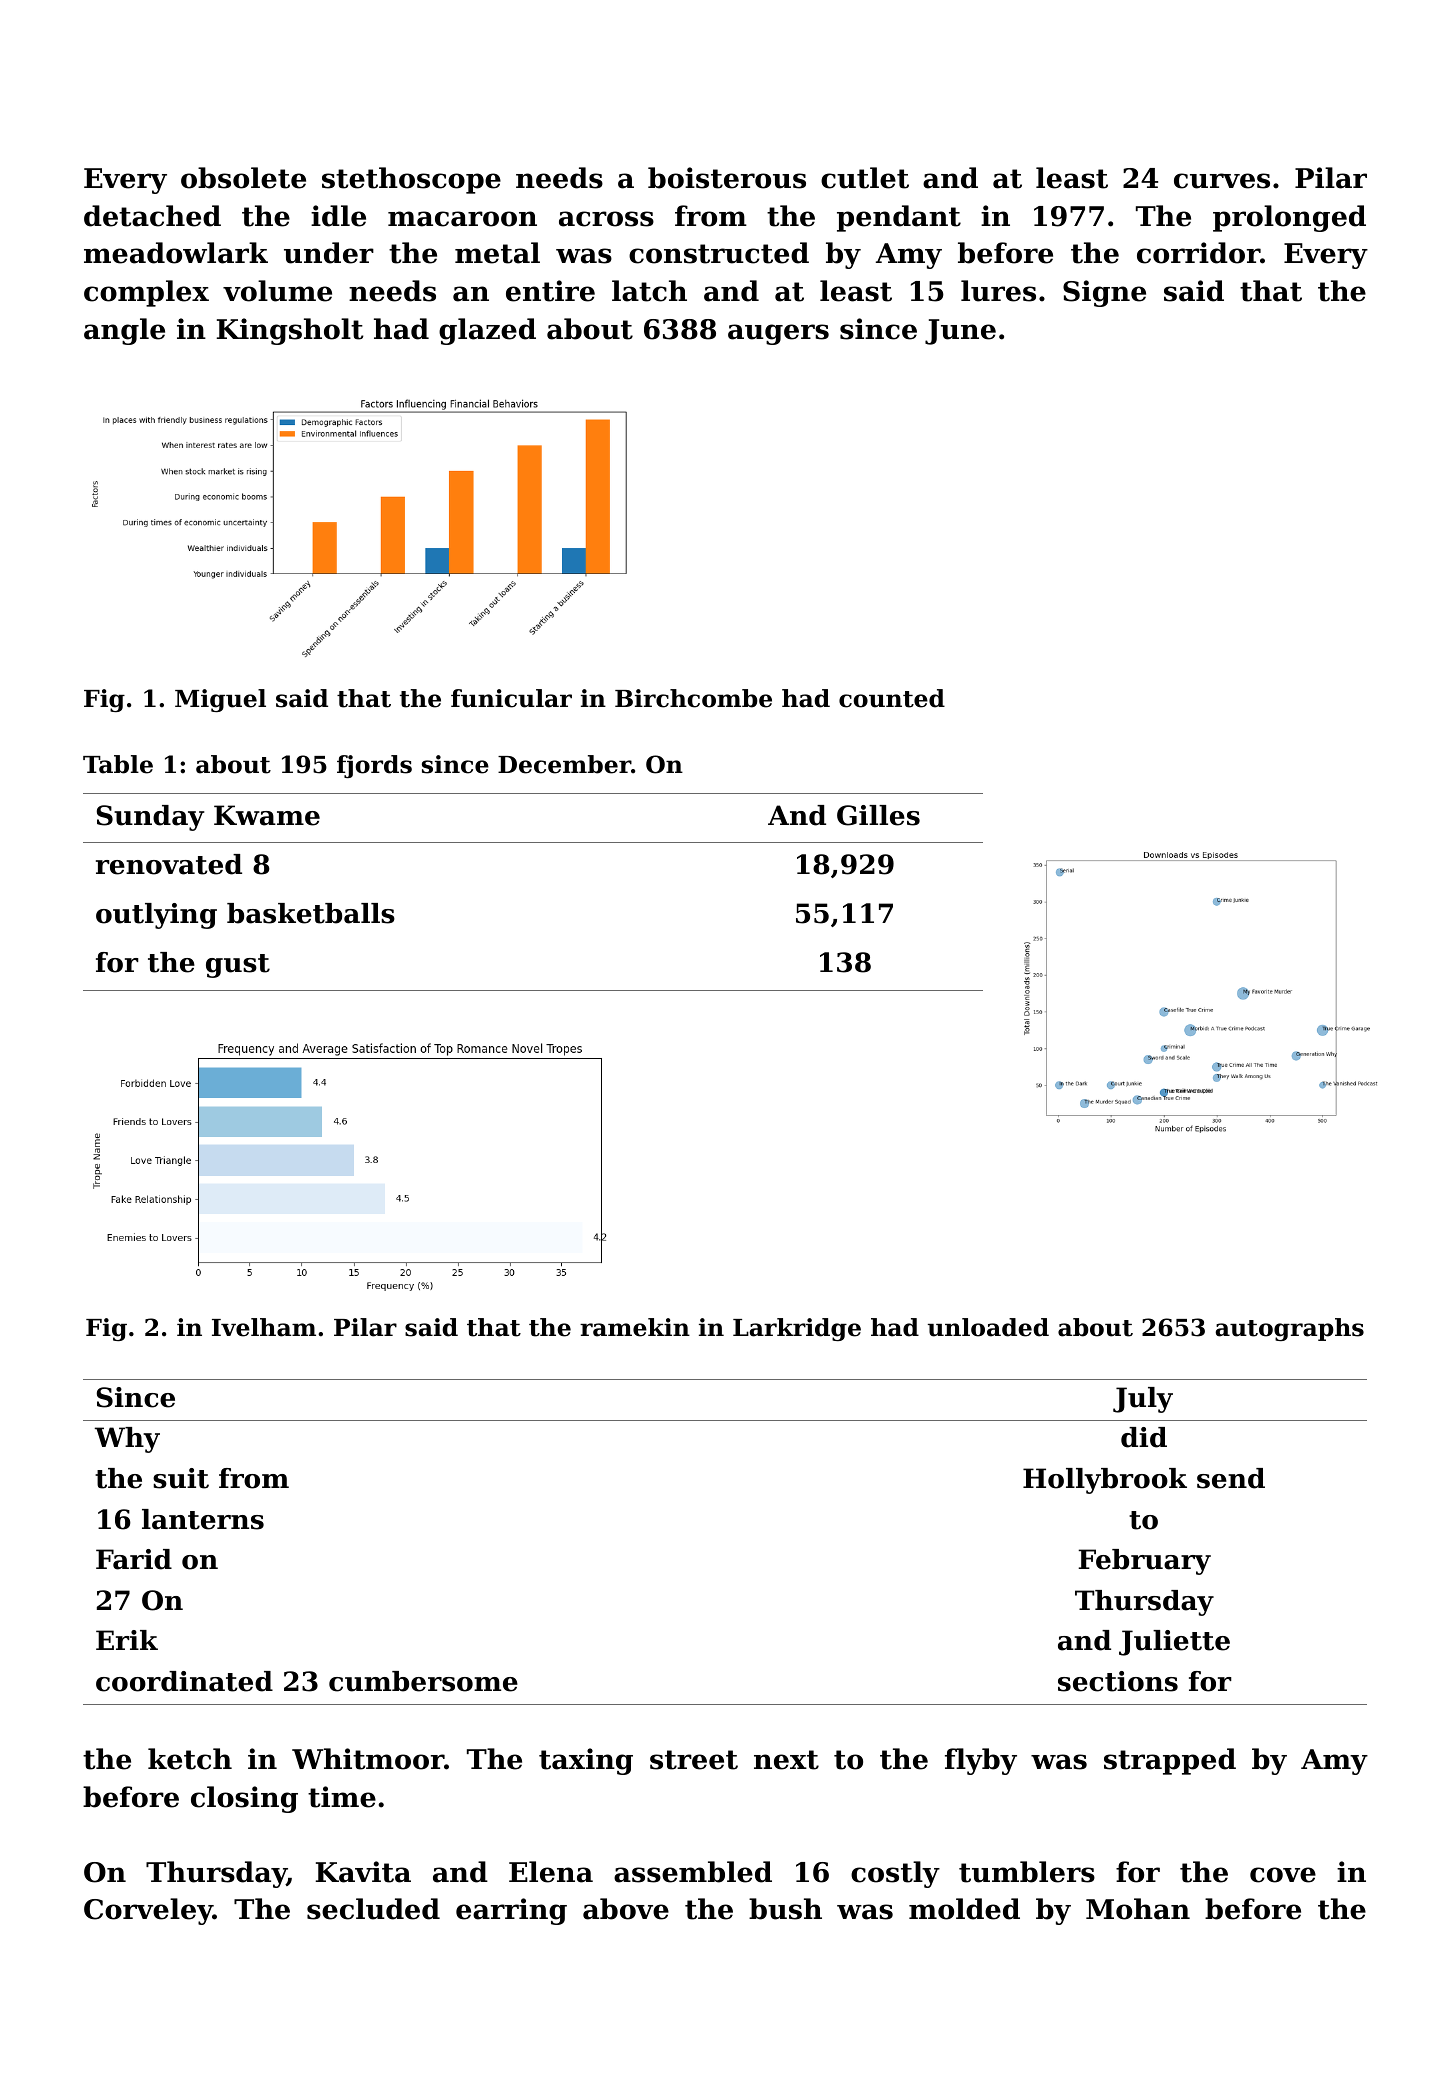 The height and width of the screenshot is (2100, 1450). I want to click on meadowlark, so click(176, 253).
